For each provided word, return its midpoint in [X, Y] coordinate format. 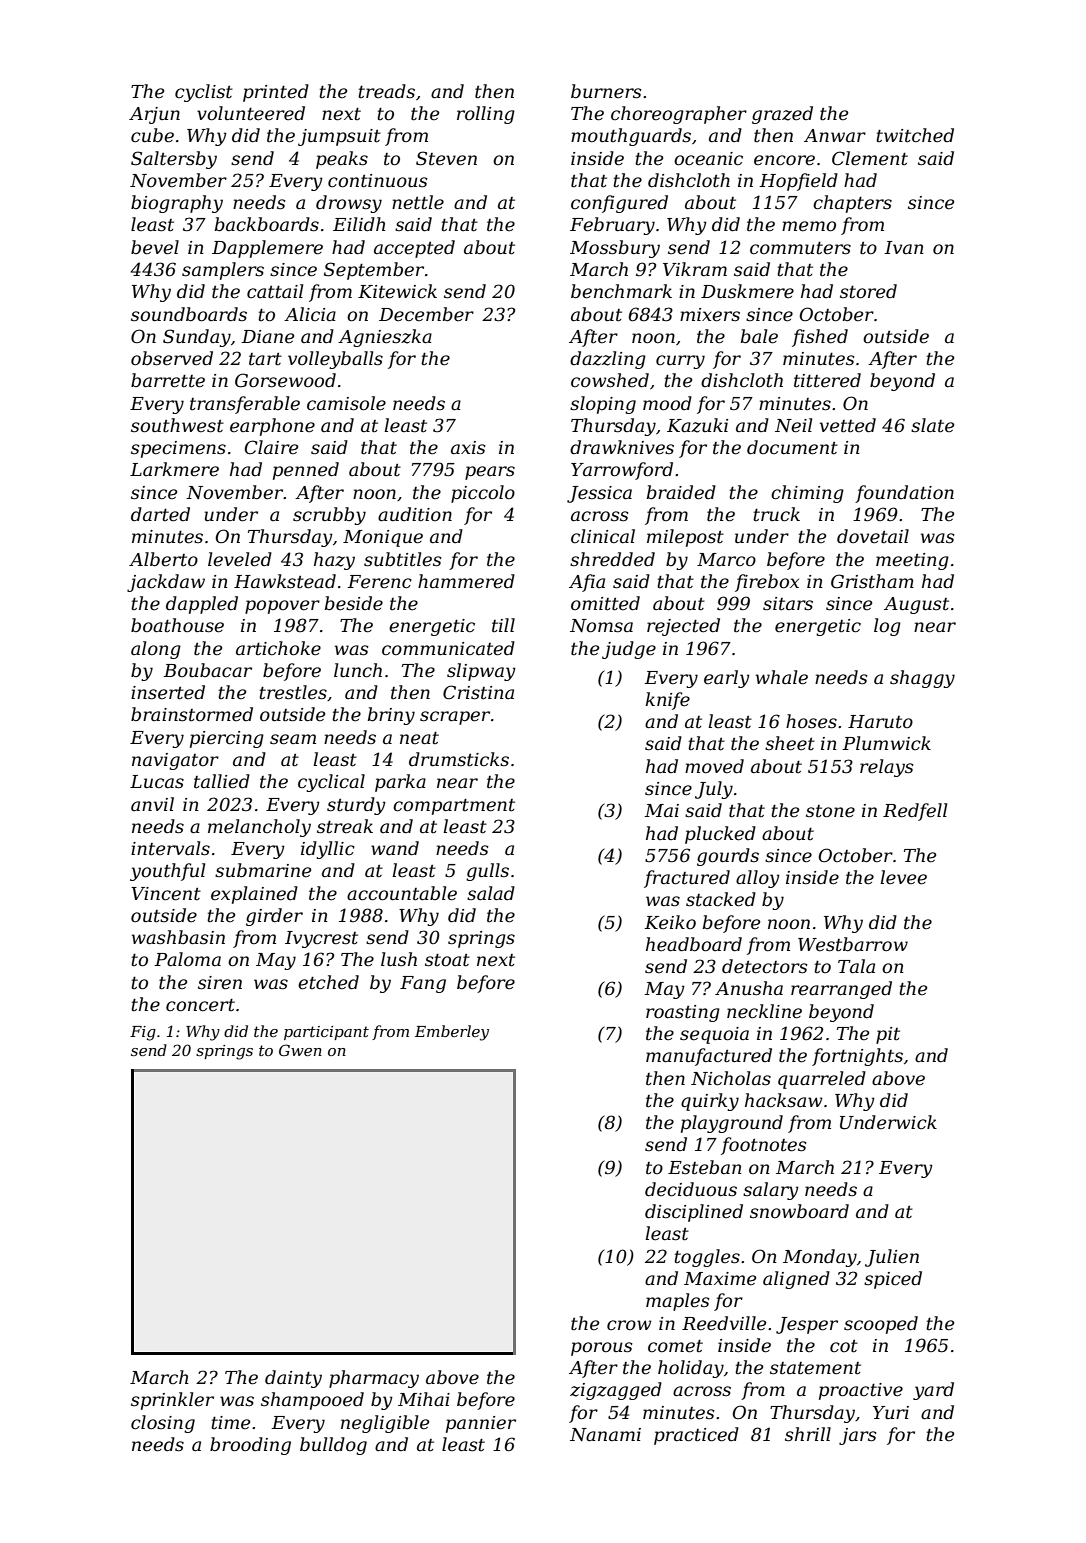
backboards [267, 224]
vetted [848, 425]
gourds [728, 857]
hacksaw [784, 1100]
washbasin [178, 937]
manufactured [709, 1057]
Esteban [705, 1167]
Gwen [300, 1050]
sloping [603, 405]
